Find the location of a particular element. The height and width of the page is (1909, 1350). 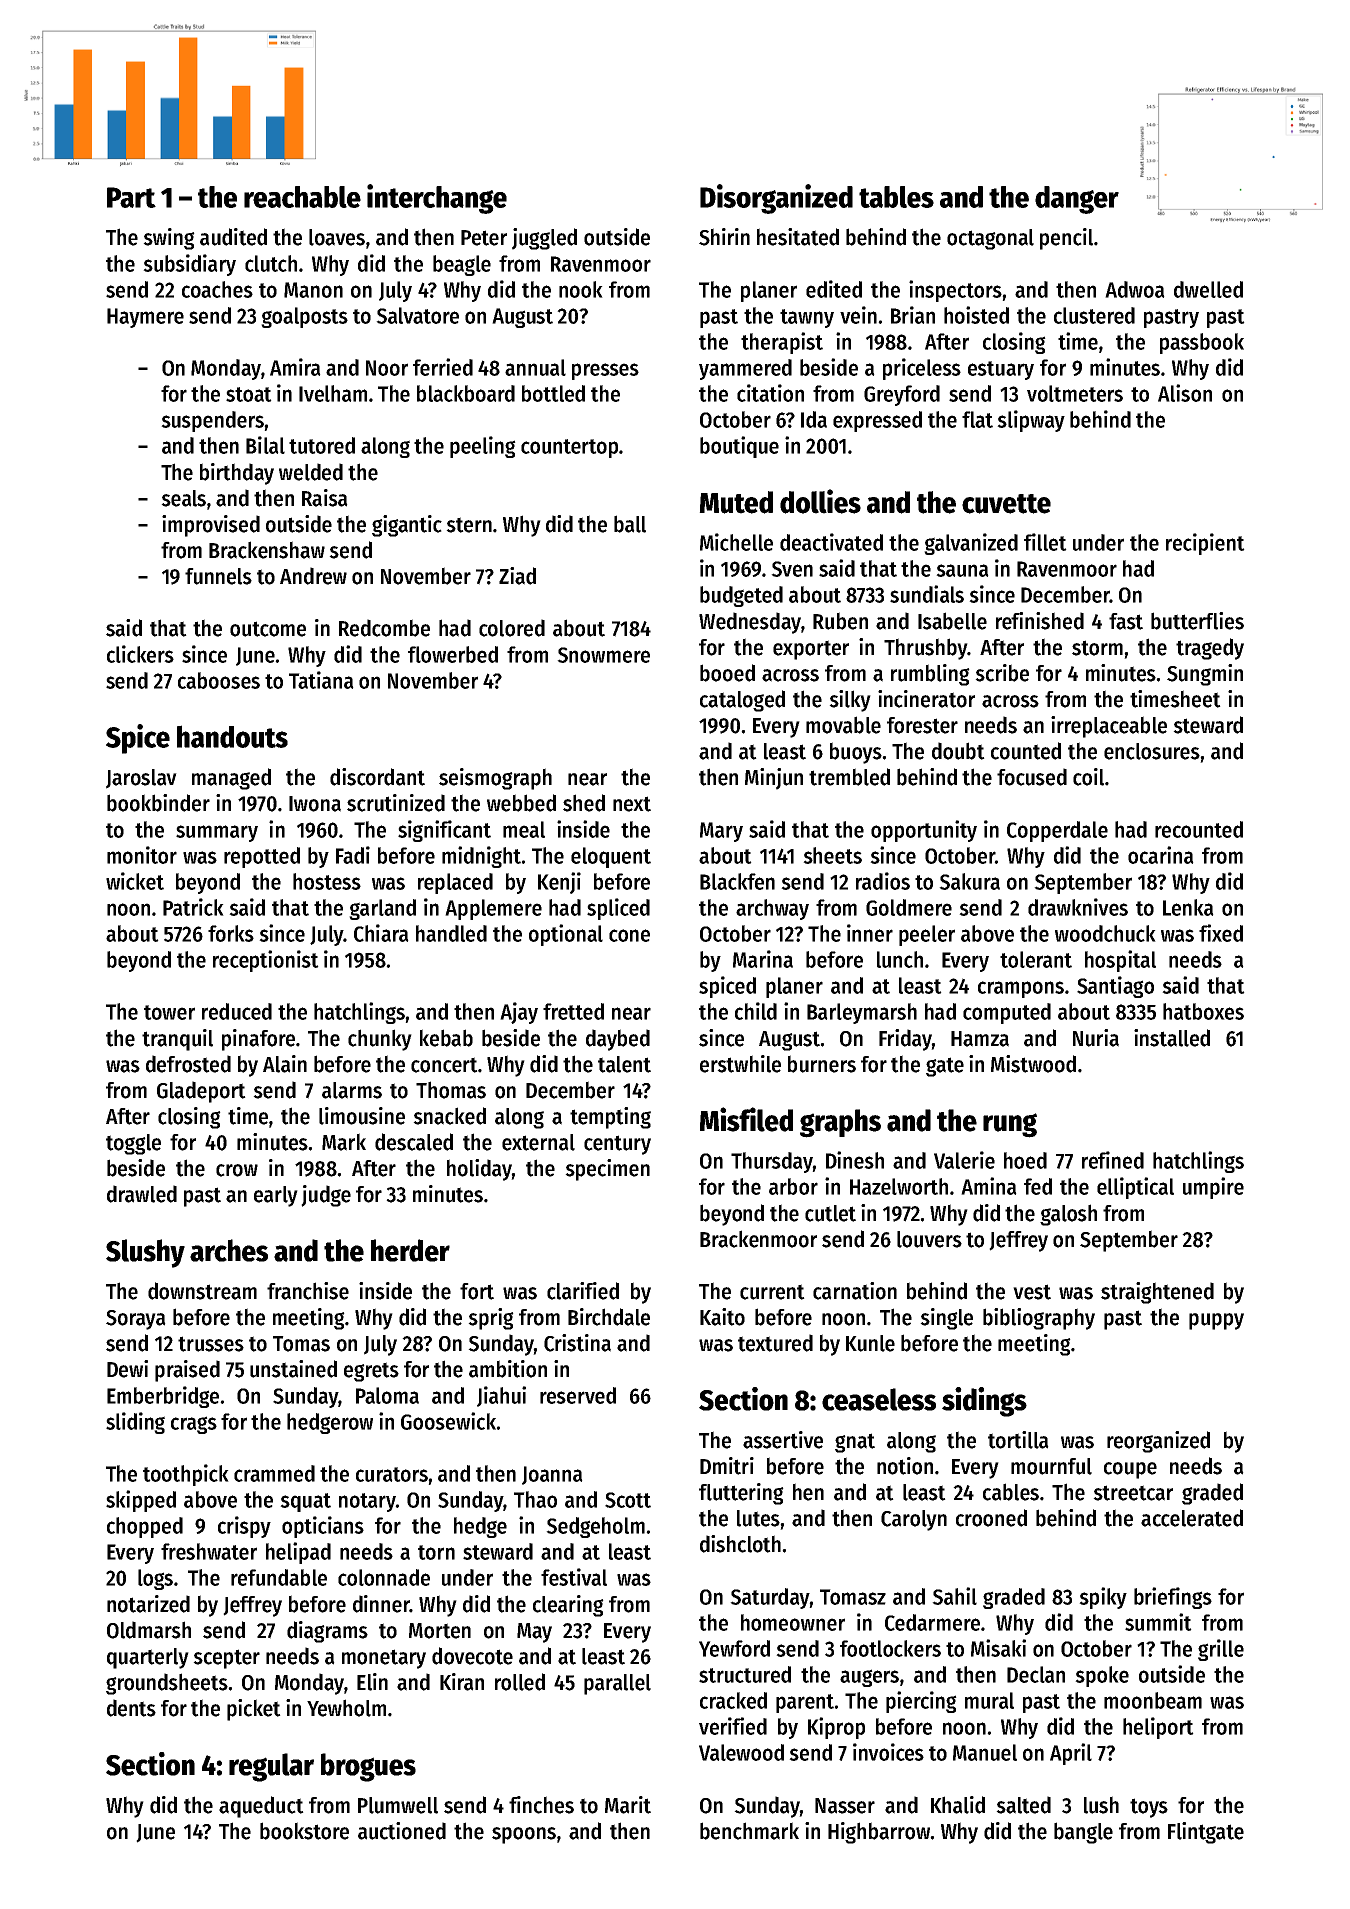

danger is located at coordinates (1077, 200).
